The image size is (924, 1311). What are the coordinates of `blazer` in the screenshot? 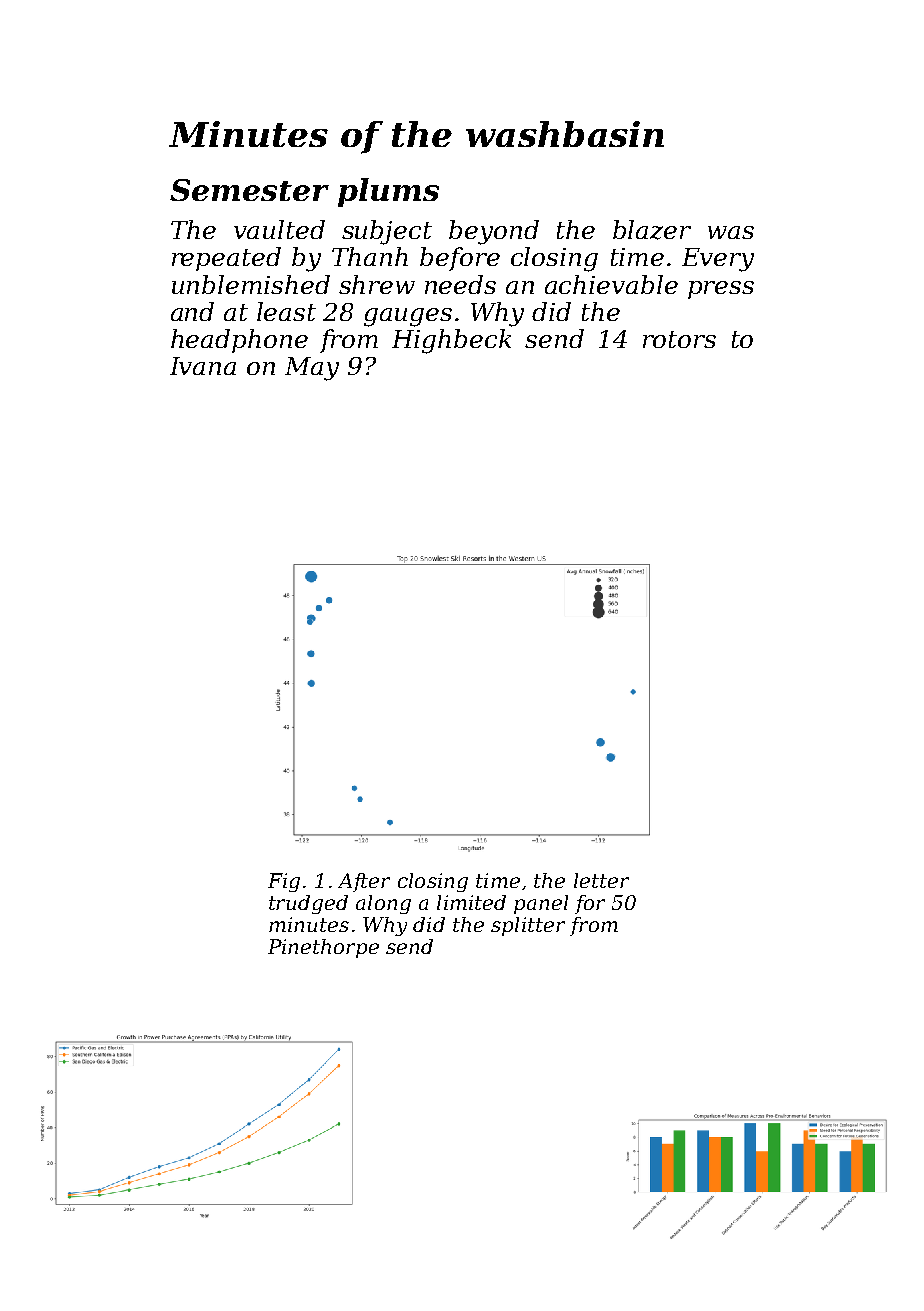 It's located at (652, 230).
